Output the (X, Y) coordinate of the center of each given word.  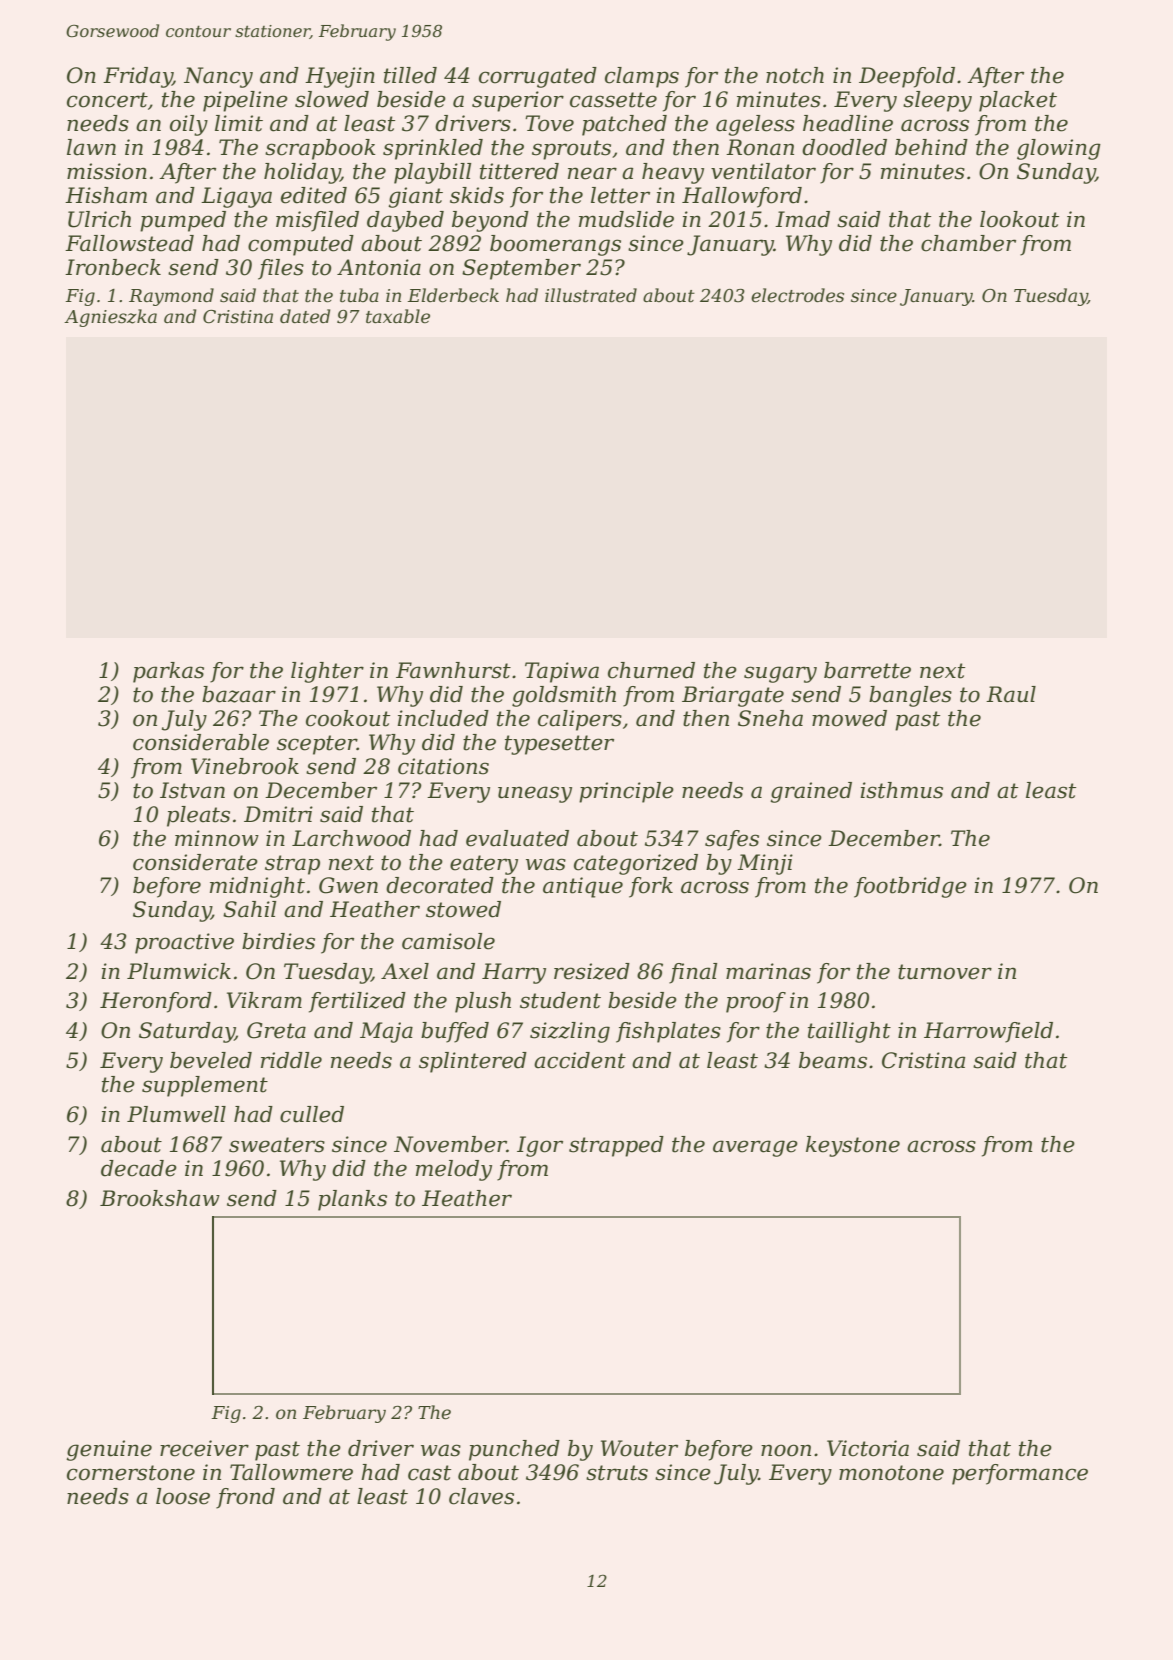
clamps (642, 77)
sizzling (570, 1032)
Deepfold (907, 77)
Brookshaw (160, 1198)
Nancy (218, 77)
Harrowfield (988, 1032)
